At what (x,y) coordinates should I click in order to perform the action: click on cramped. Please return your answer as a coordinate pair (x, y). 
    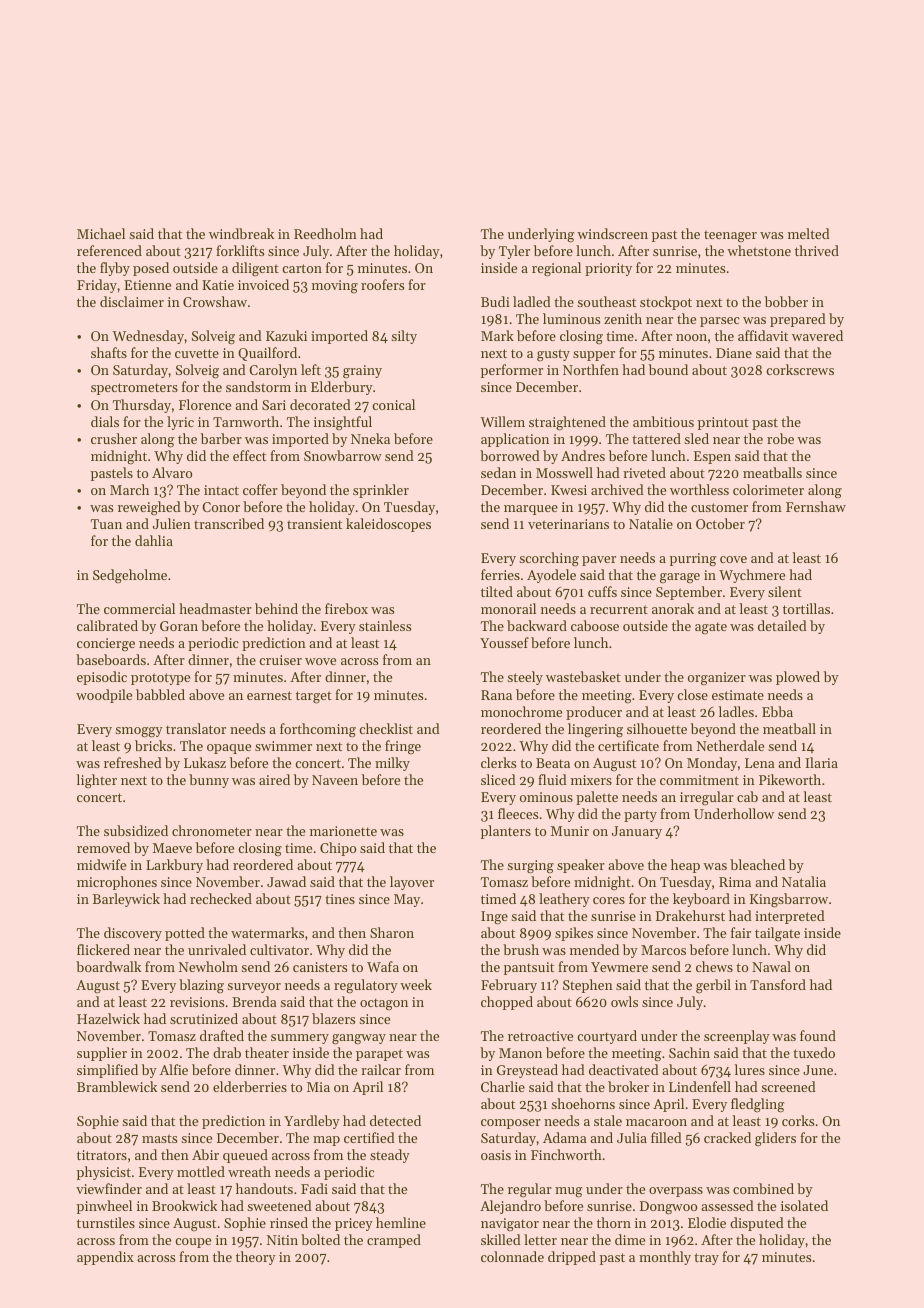
    Looking at the image, I should click on (394, 1241).
